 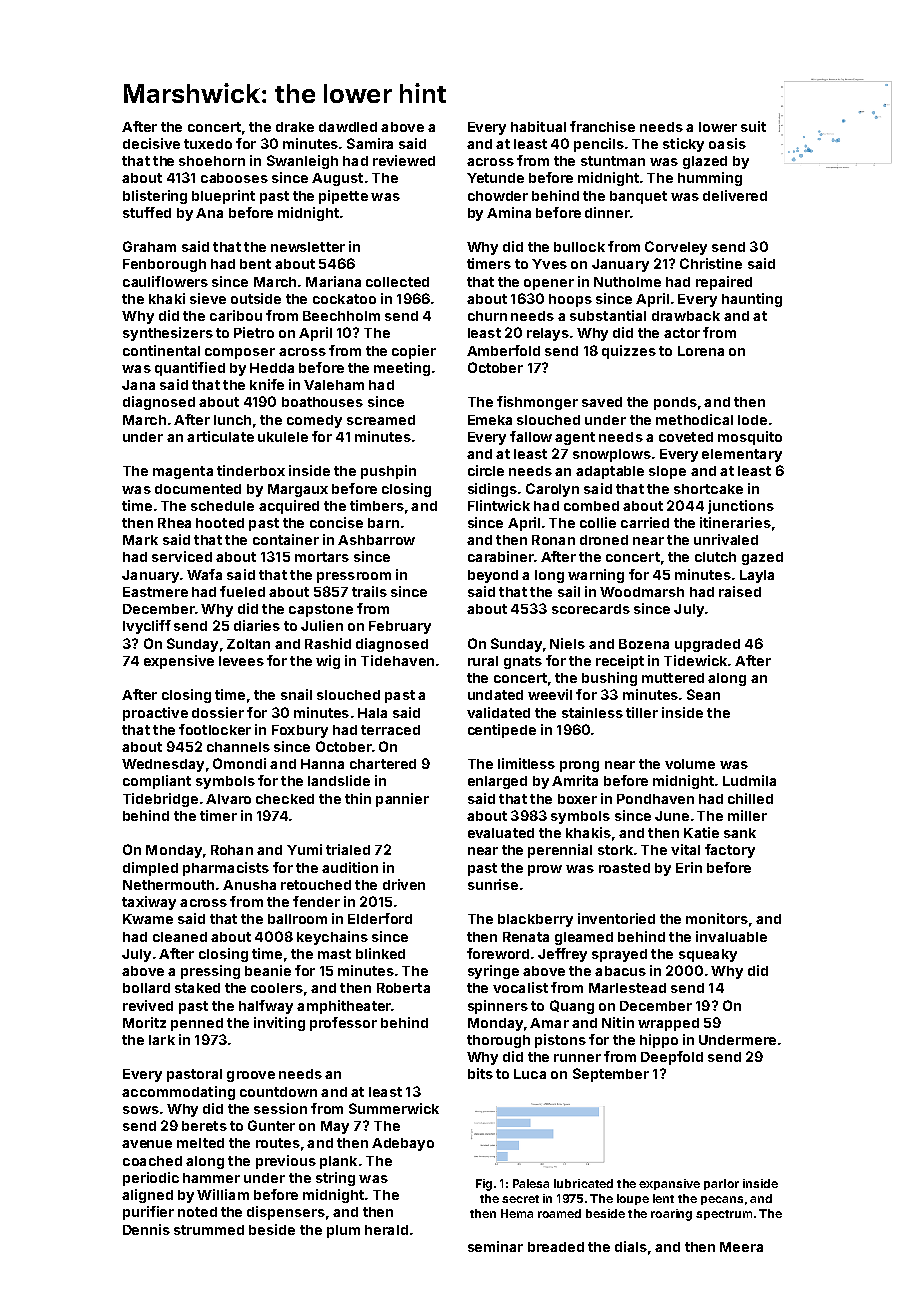 What do you see at coordinates (727, 143) in the screenshot?
I see `oasis` at bounding box center [727, 143].
